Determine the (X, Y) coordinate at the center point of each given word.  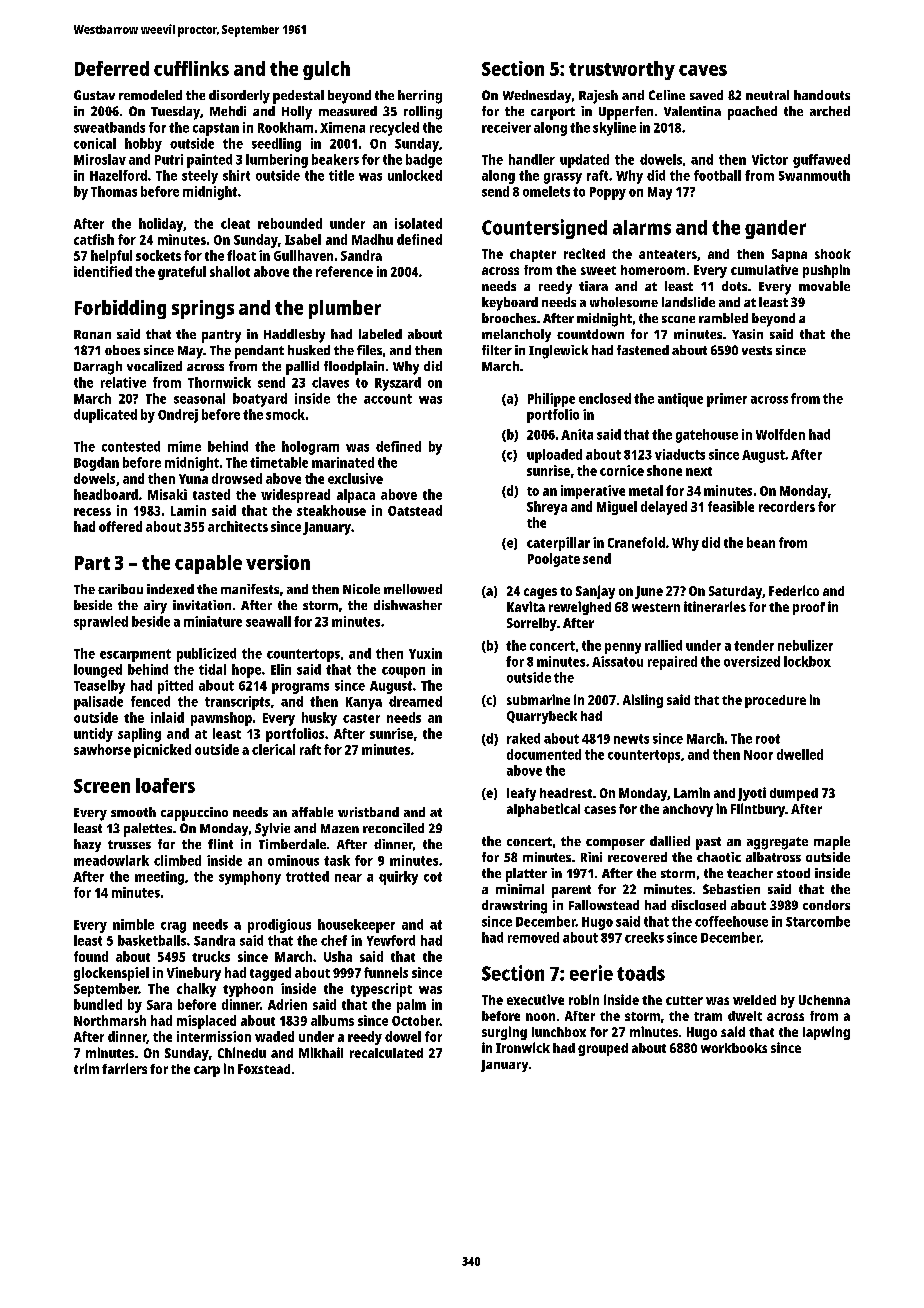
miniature (213, 621)
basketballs (152, 940)
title (341, 175)
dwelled (800, 754)
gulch (326, 70)
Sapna (789, 255)
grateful (182, 273)
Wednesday (537, 96)
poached (752, 113)
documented (544, 754)
